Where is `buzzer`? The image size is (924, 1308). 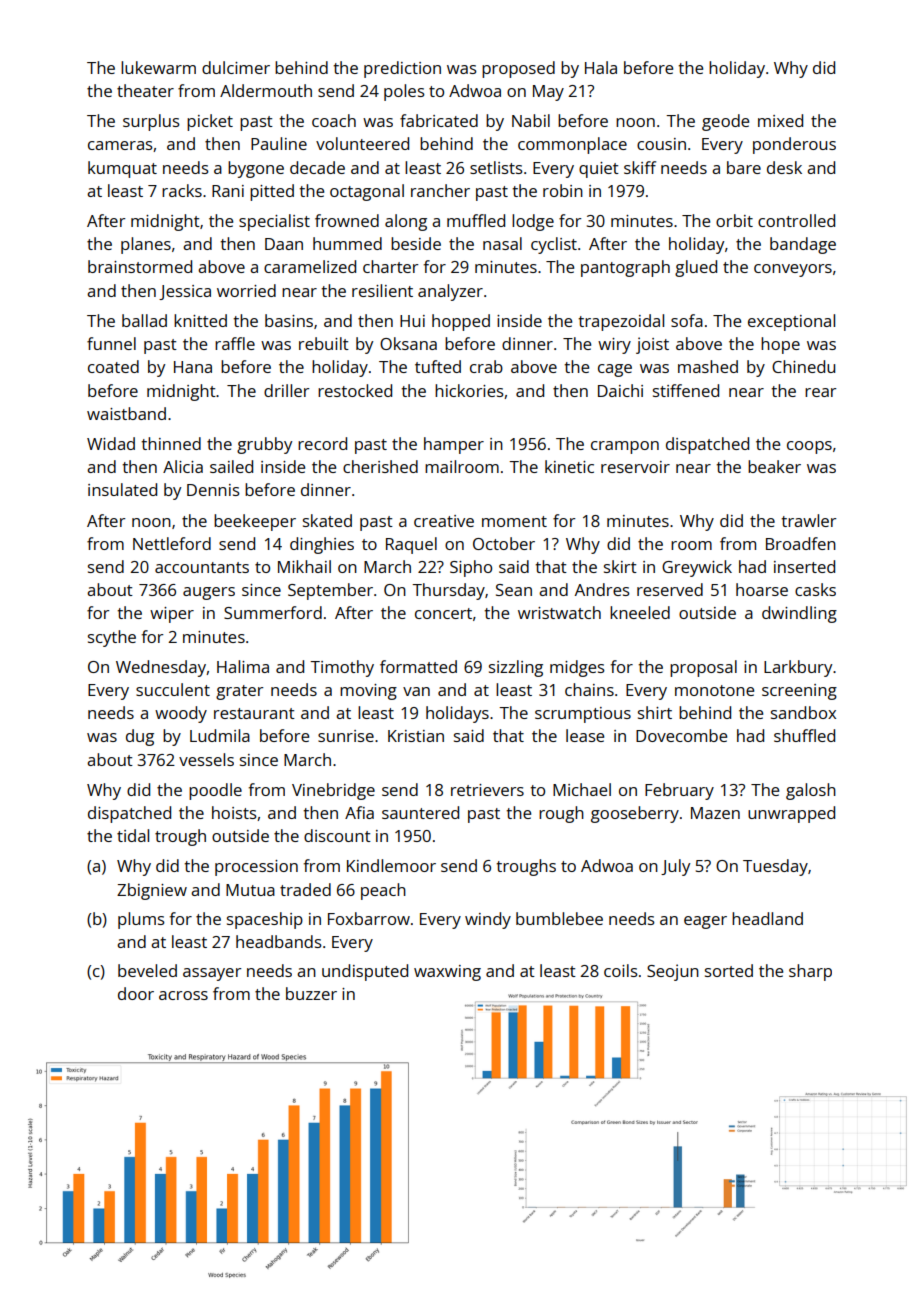
buzzer is located at coordinates (311, 993).
